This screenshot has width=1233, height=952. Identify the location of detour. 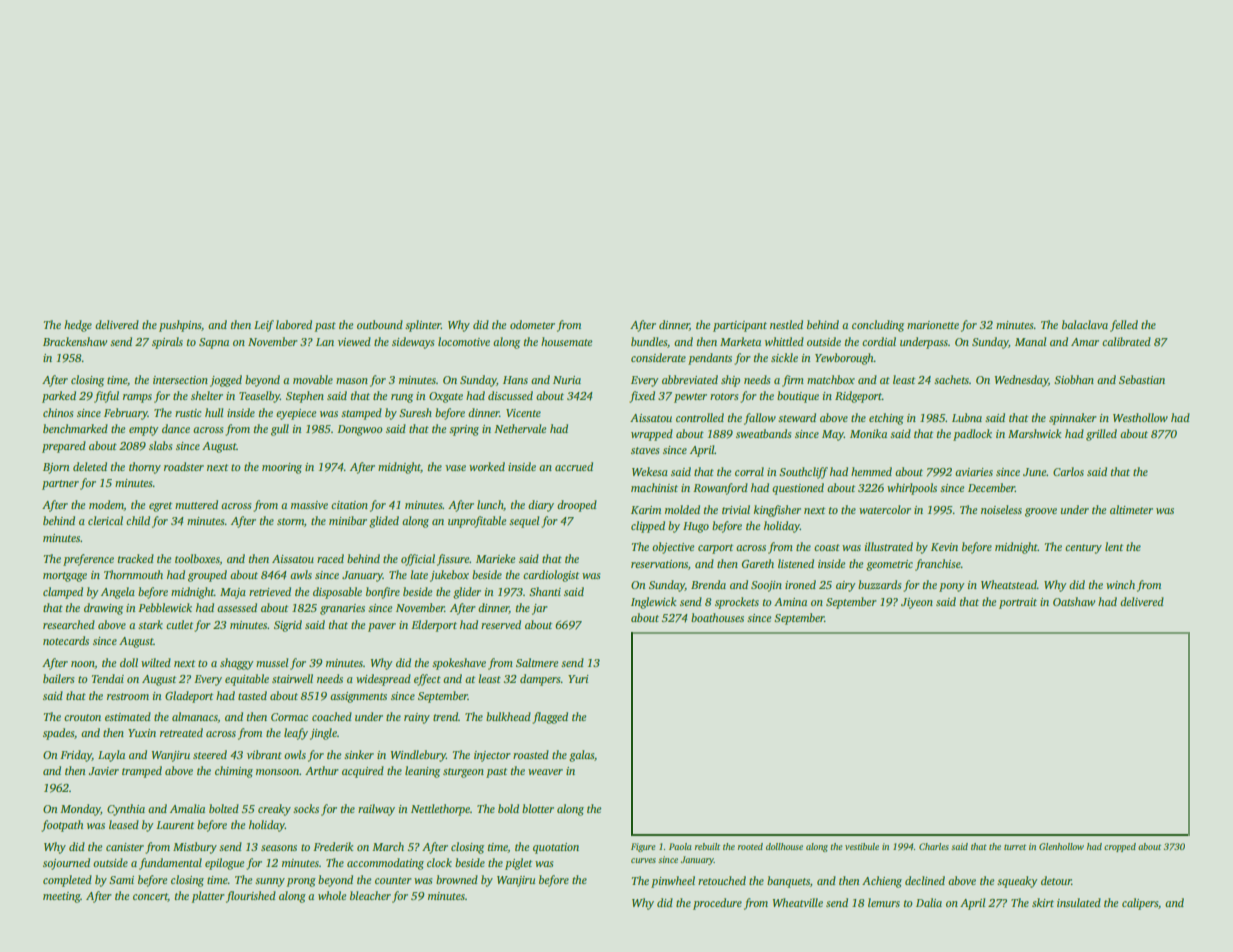
(1056, 880).
